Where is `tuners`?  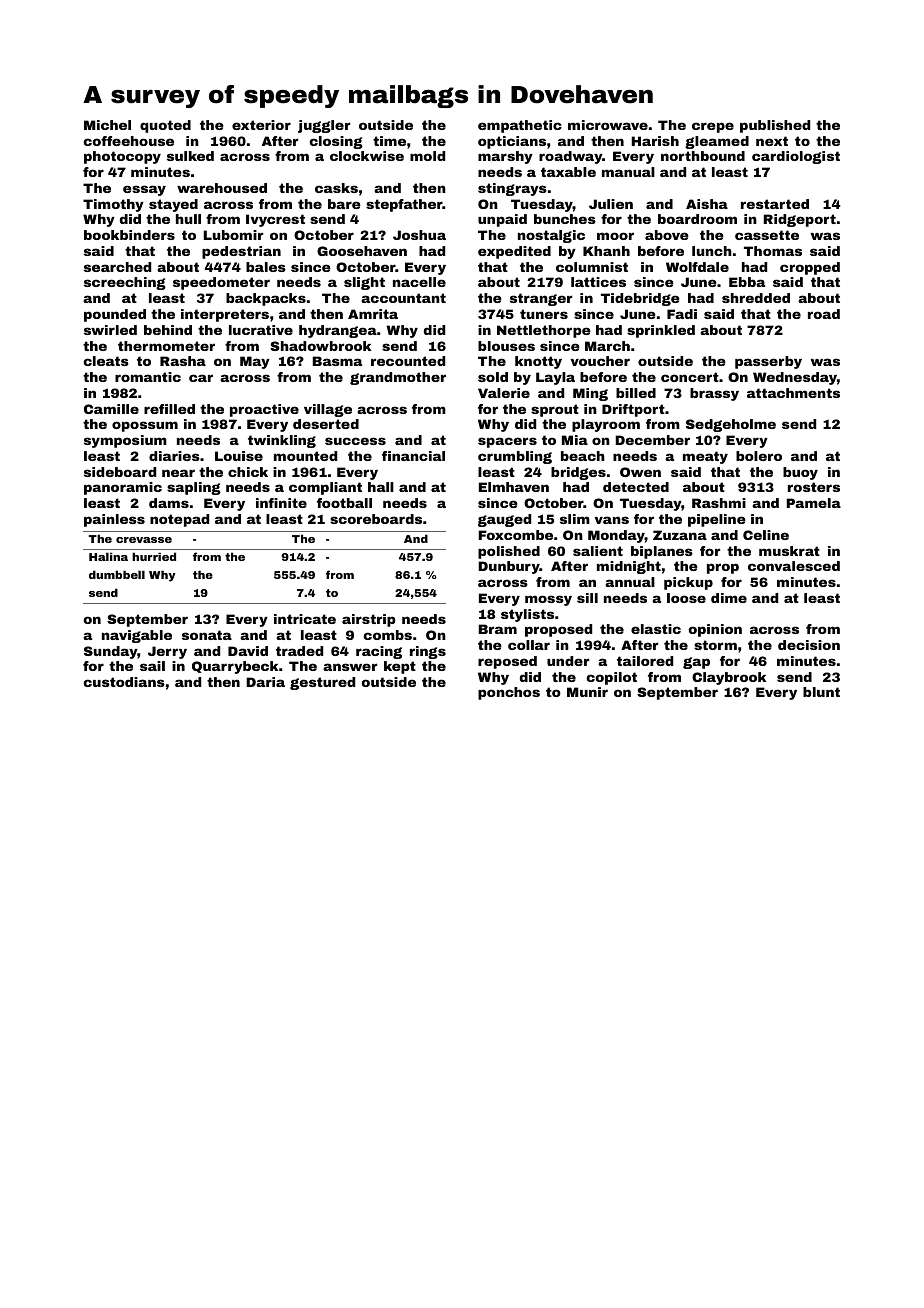 tuners is located at coordinates (544, 314).
